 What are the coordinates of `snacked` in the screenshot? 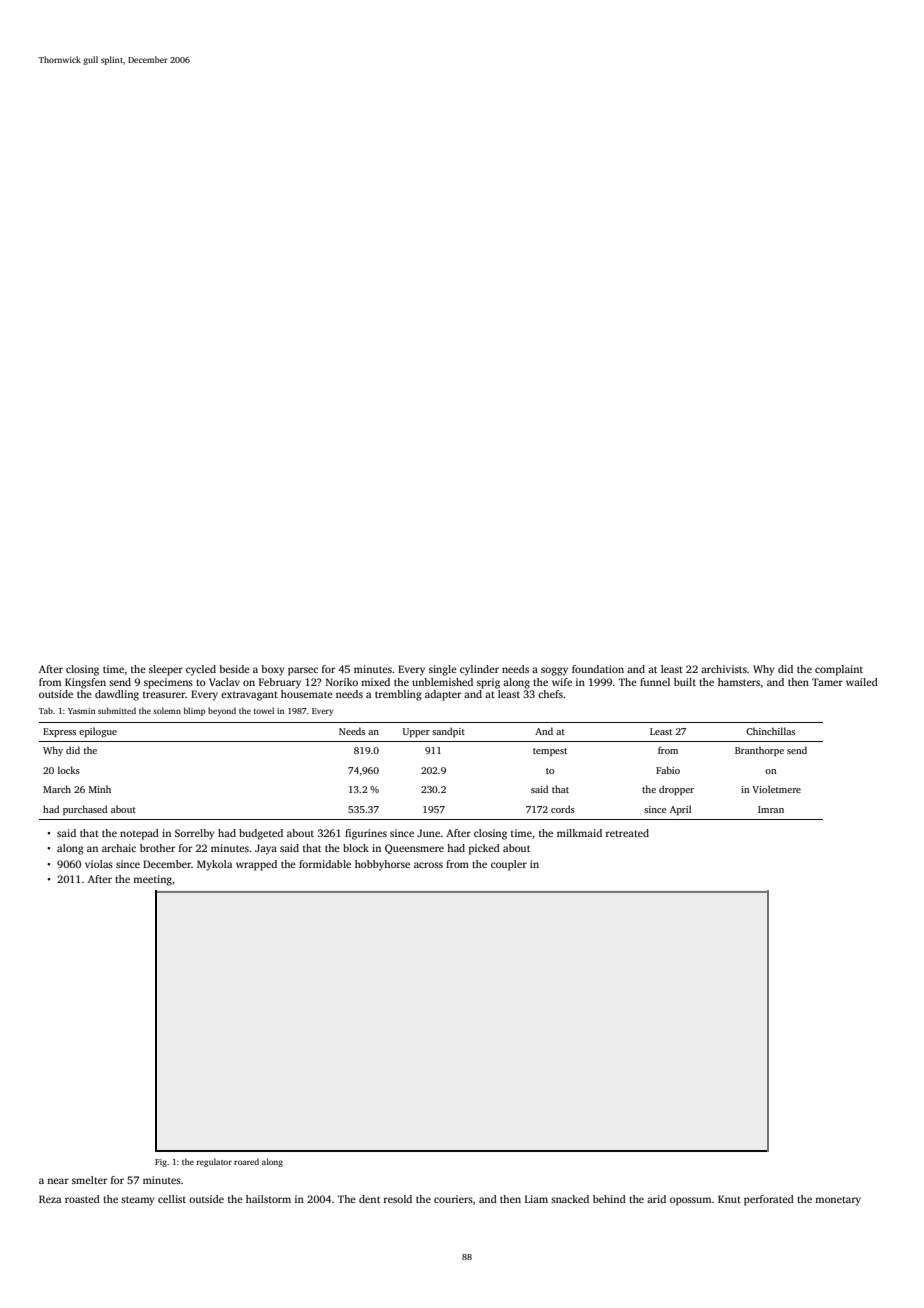 It's located at (570, 1199).
